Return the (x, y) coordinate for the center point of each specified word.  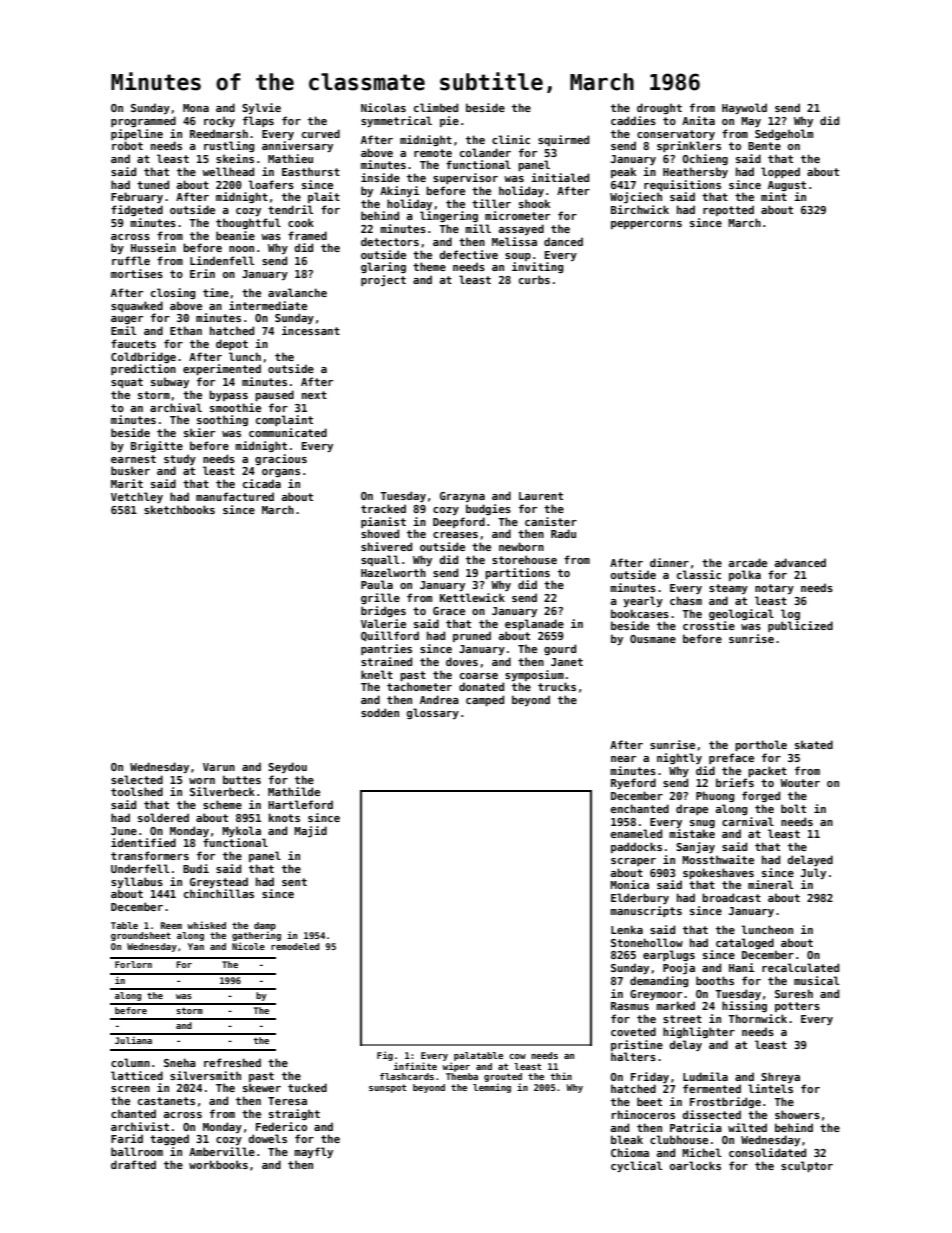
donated (481, 686)
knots (284, 817)
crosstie (709, 625)
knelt (377, 674)
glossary (433, 713)
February (137, 197)
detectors (390, 241)
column (130, 1062)
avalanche (297, 292)
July (813, 873)
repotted (728, 210)
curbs (534, 279)
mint (774, 196)
